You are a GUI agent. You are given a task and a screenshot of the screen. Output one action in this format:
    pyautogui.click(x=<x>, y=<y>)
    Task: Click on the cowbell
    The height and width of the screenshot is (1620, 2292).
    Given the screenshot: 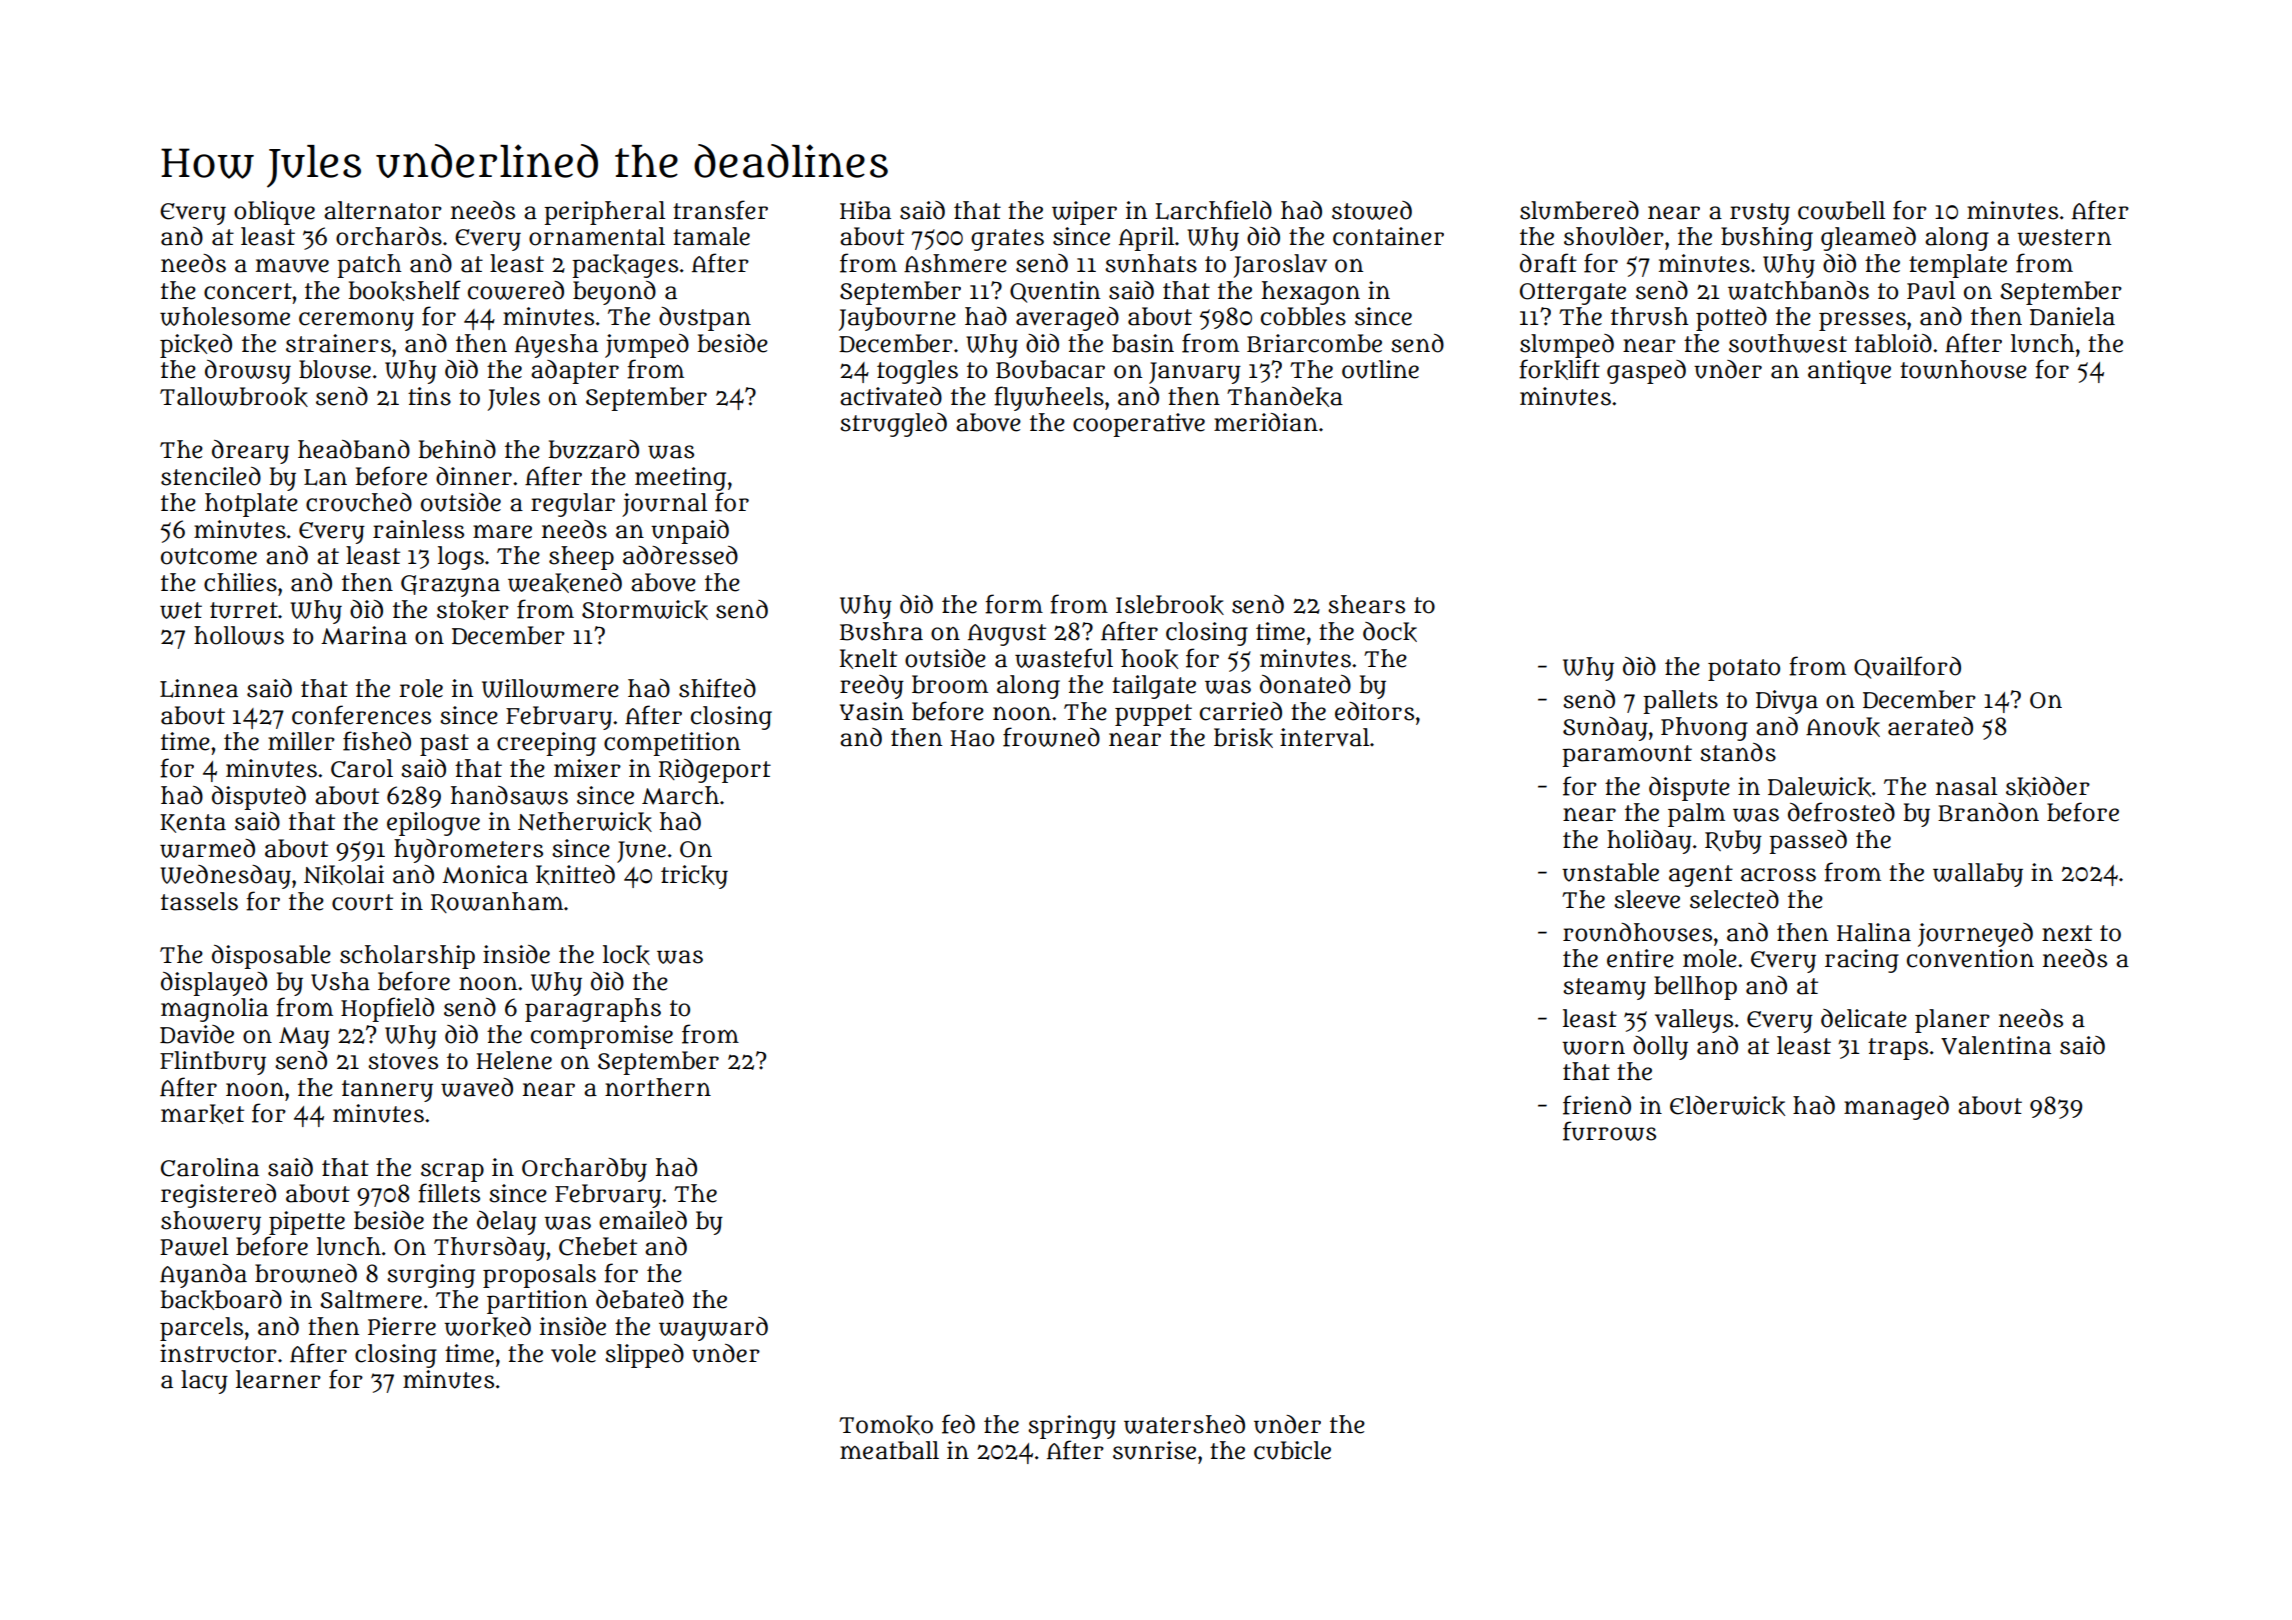 What is the action you would take?
    pyautogui.click(x=1841, y=210)
